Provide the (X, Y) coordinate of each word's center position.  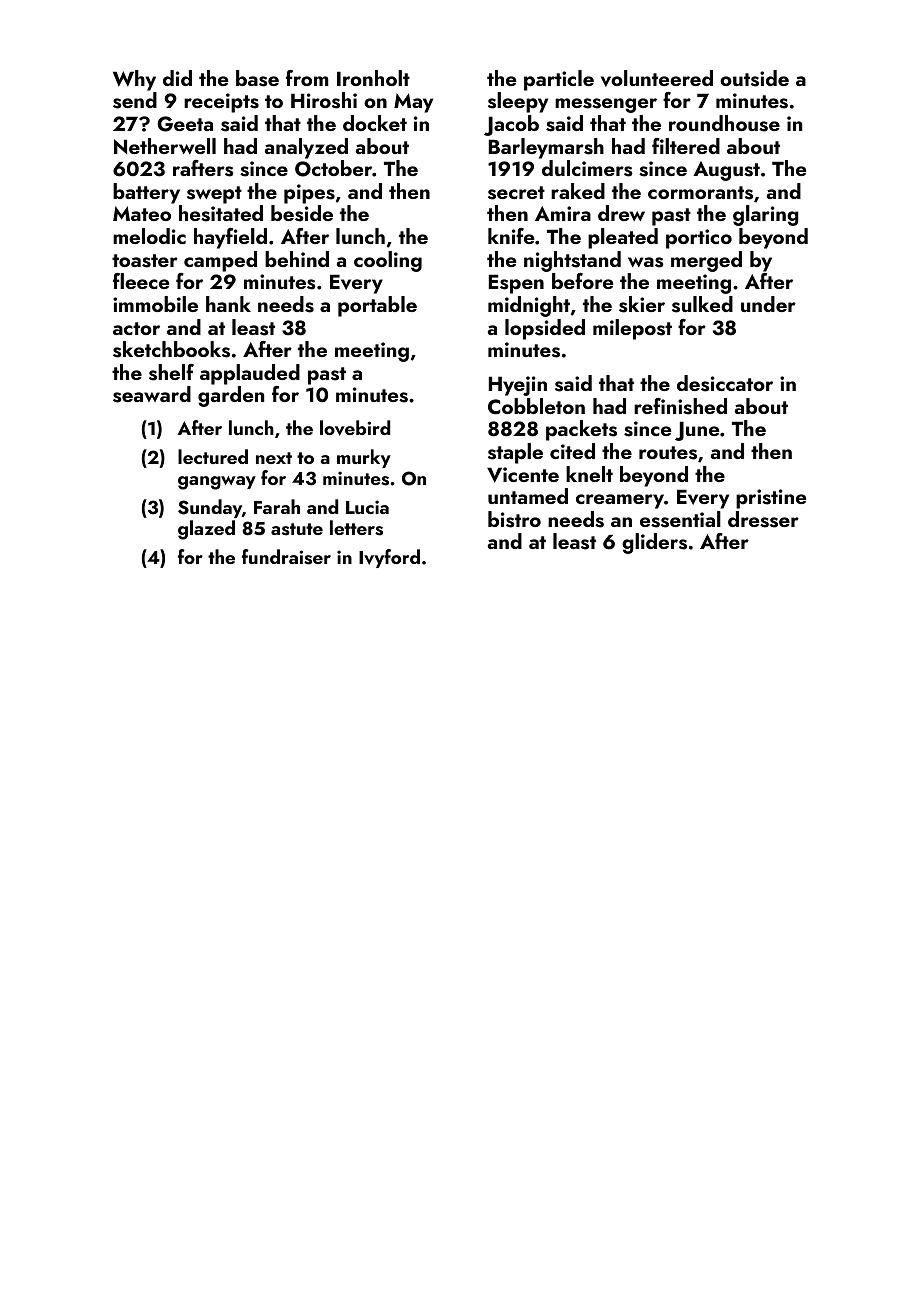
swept (214, 195)
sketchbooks (171, 349)
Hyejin (518, 386)
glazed (206, 530)
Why (134, 80)
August (726, 171)
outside (754, 78)
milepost (632, 329)
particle (559, 80)
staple (515, 453)
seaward (152, 394)
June (697, 431)
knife (511, 236)
